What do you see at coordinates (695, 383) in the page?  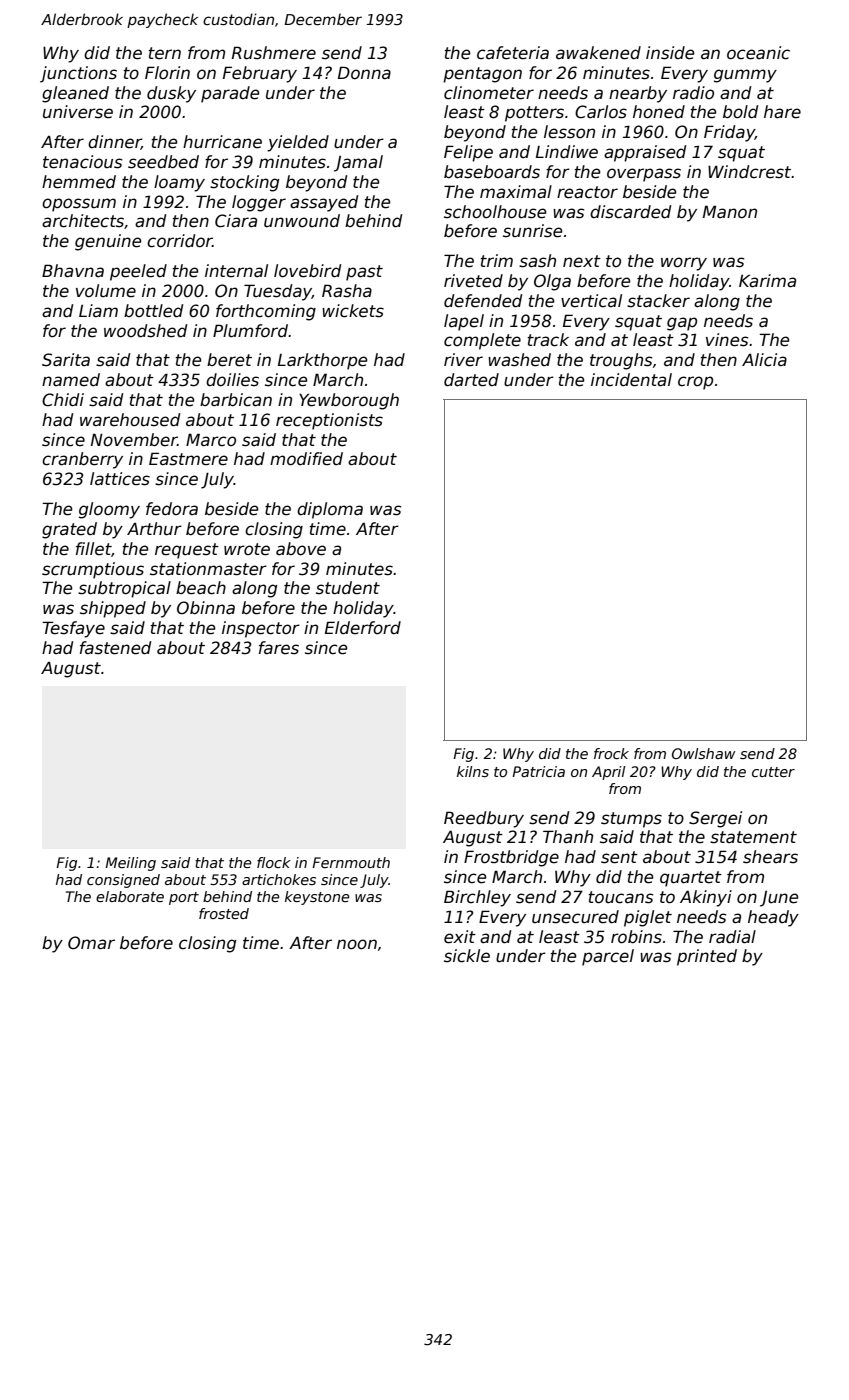 I see `crop` at bounding box center [695, 383].
